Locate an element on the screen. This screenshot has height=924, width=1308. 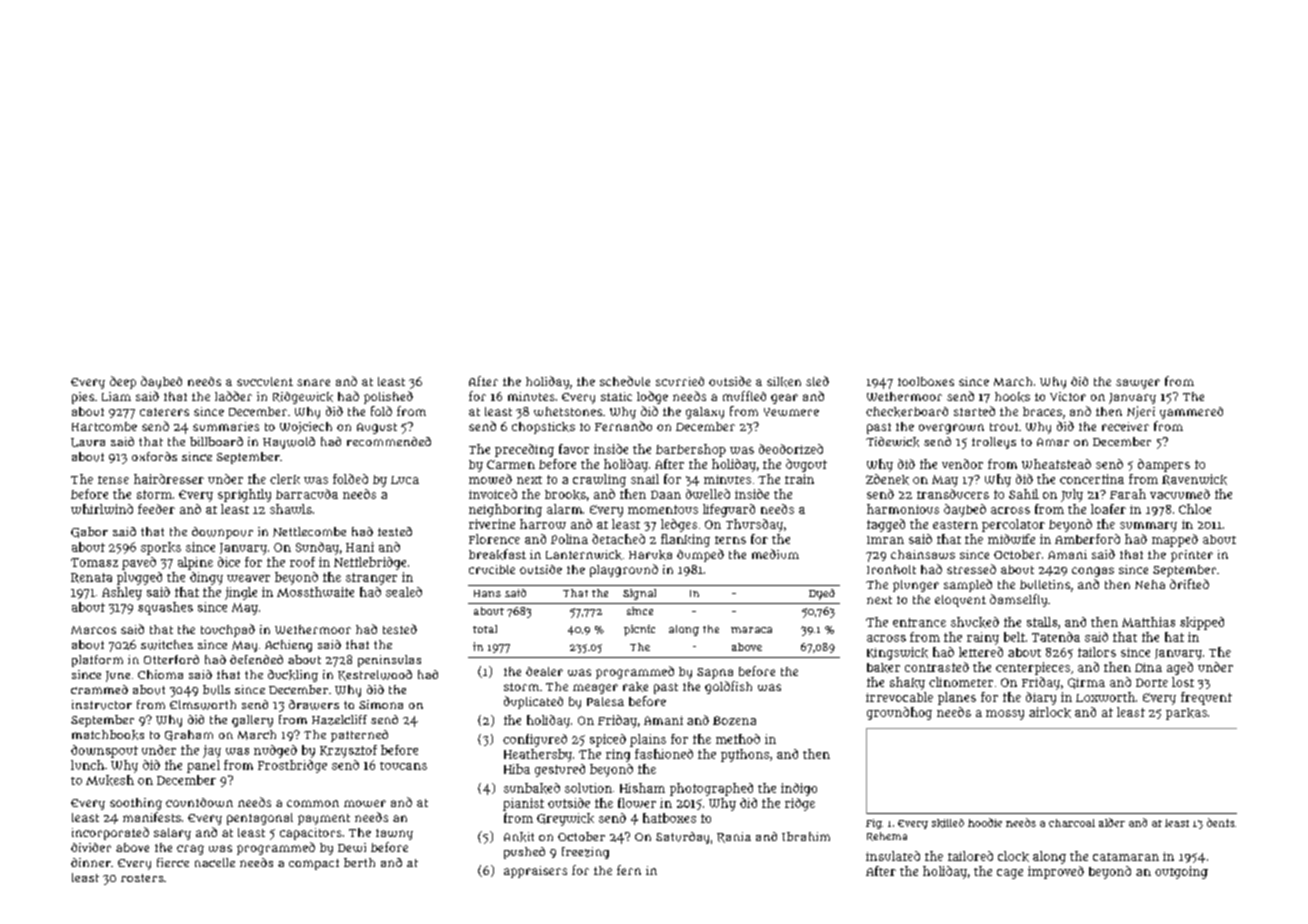
printer is located at coordinates (1192, 556).
